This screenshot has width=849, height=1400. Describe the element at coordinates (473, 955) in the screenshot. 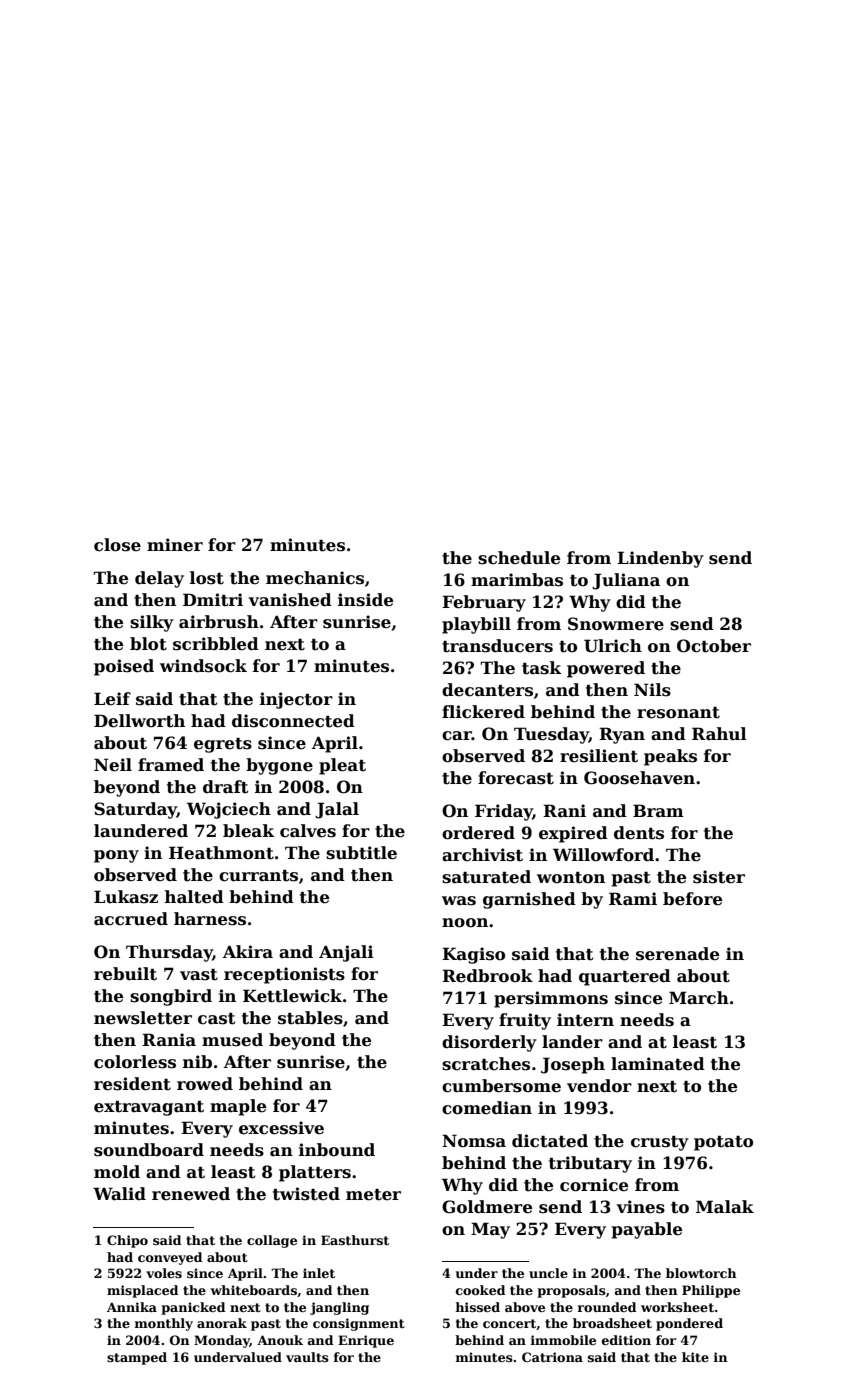

I see `Kagiso` at that location.
